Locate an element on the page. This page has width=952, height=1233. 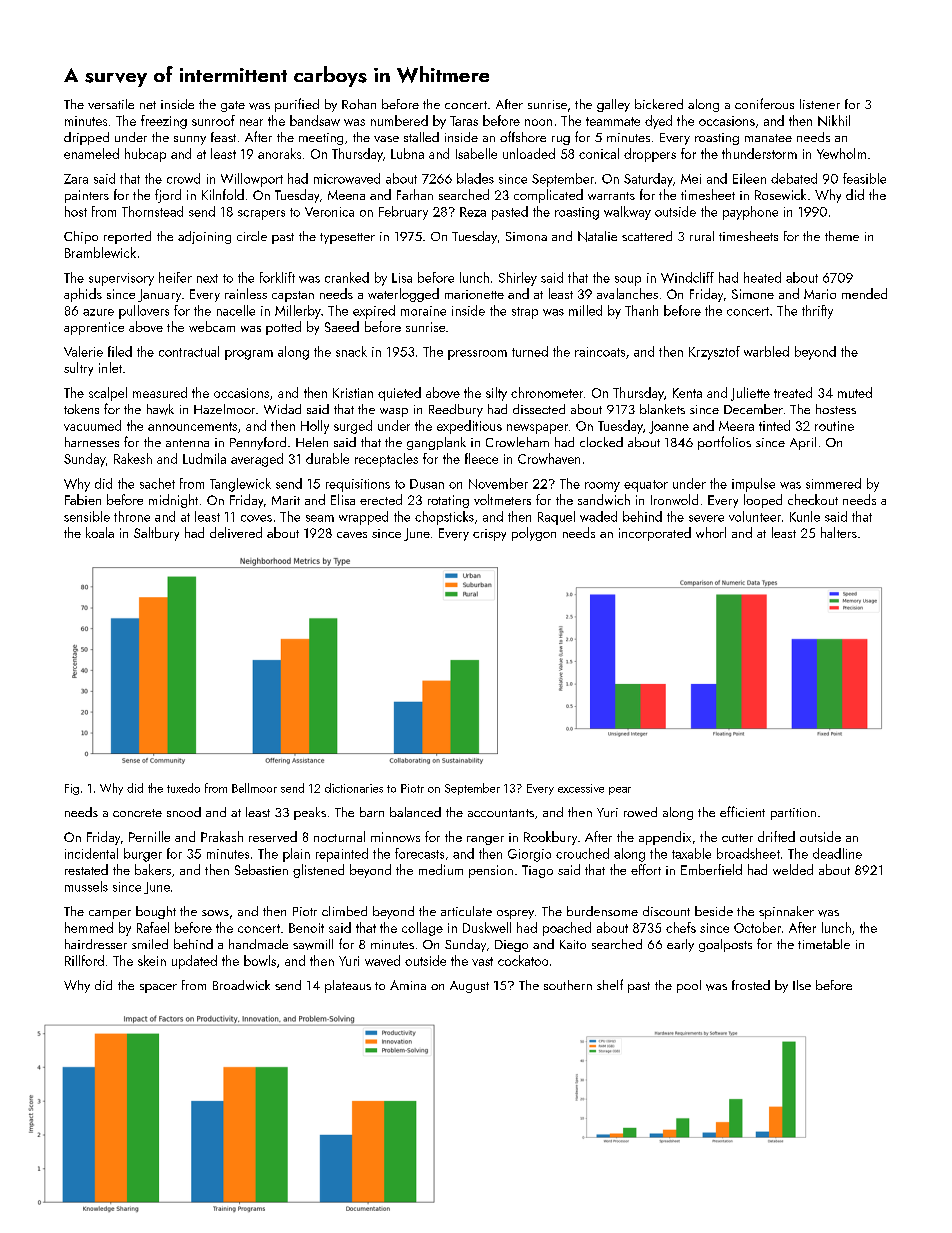
Marit is located at coordinates (286, 500).
